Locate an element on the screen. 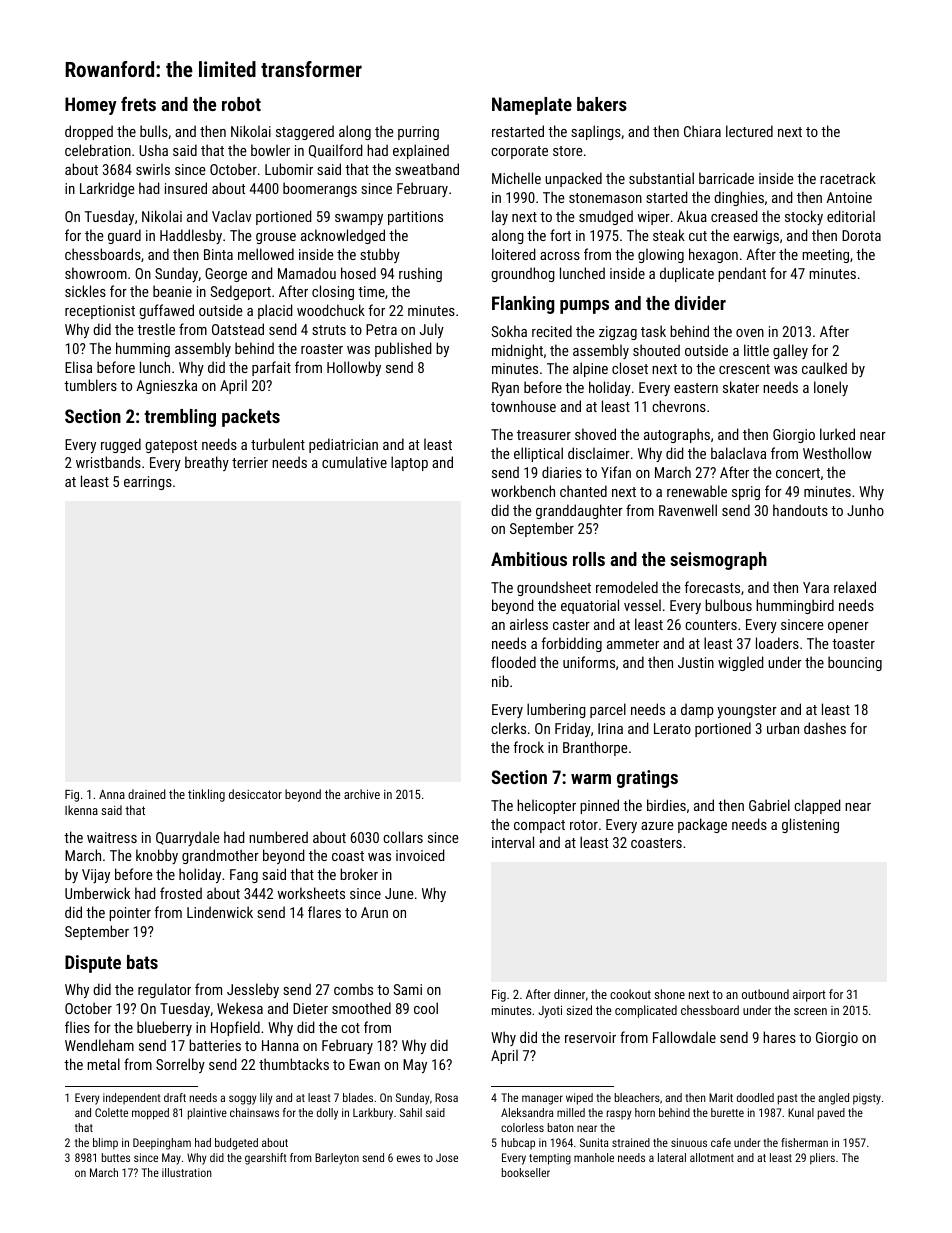 The width and height of the screenshot is (952, 1233). airport is located at coordinates (809, 996).
